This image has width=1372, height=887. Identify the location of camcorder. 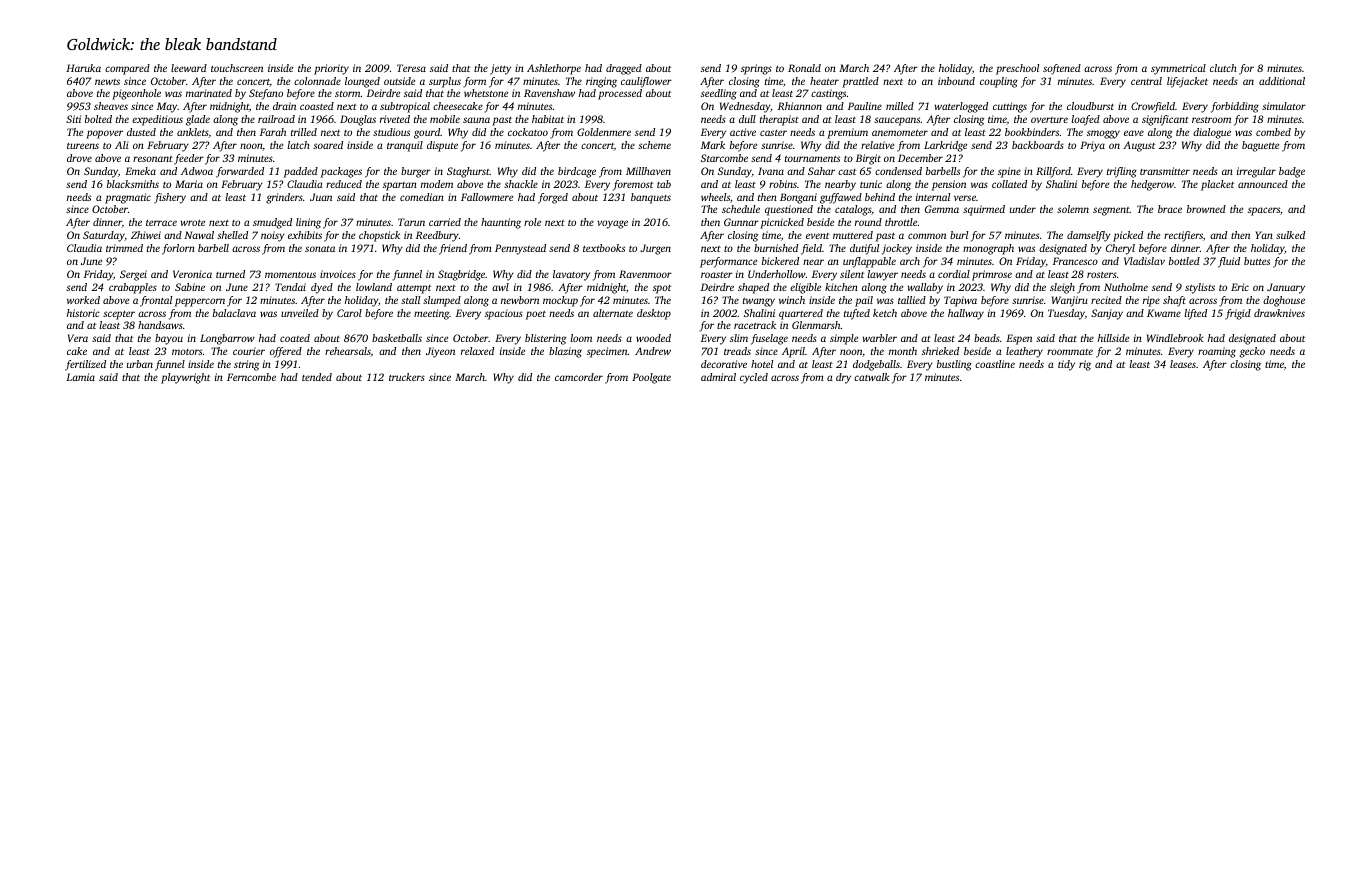
(579, 377).
